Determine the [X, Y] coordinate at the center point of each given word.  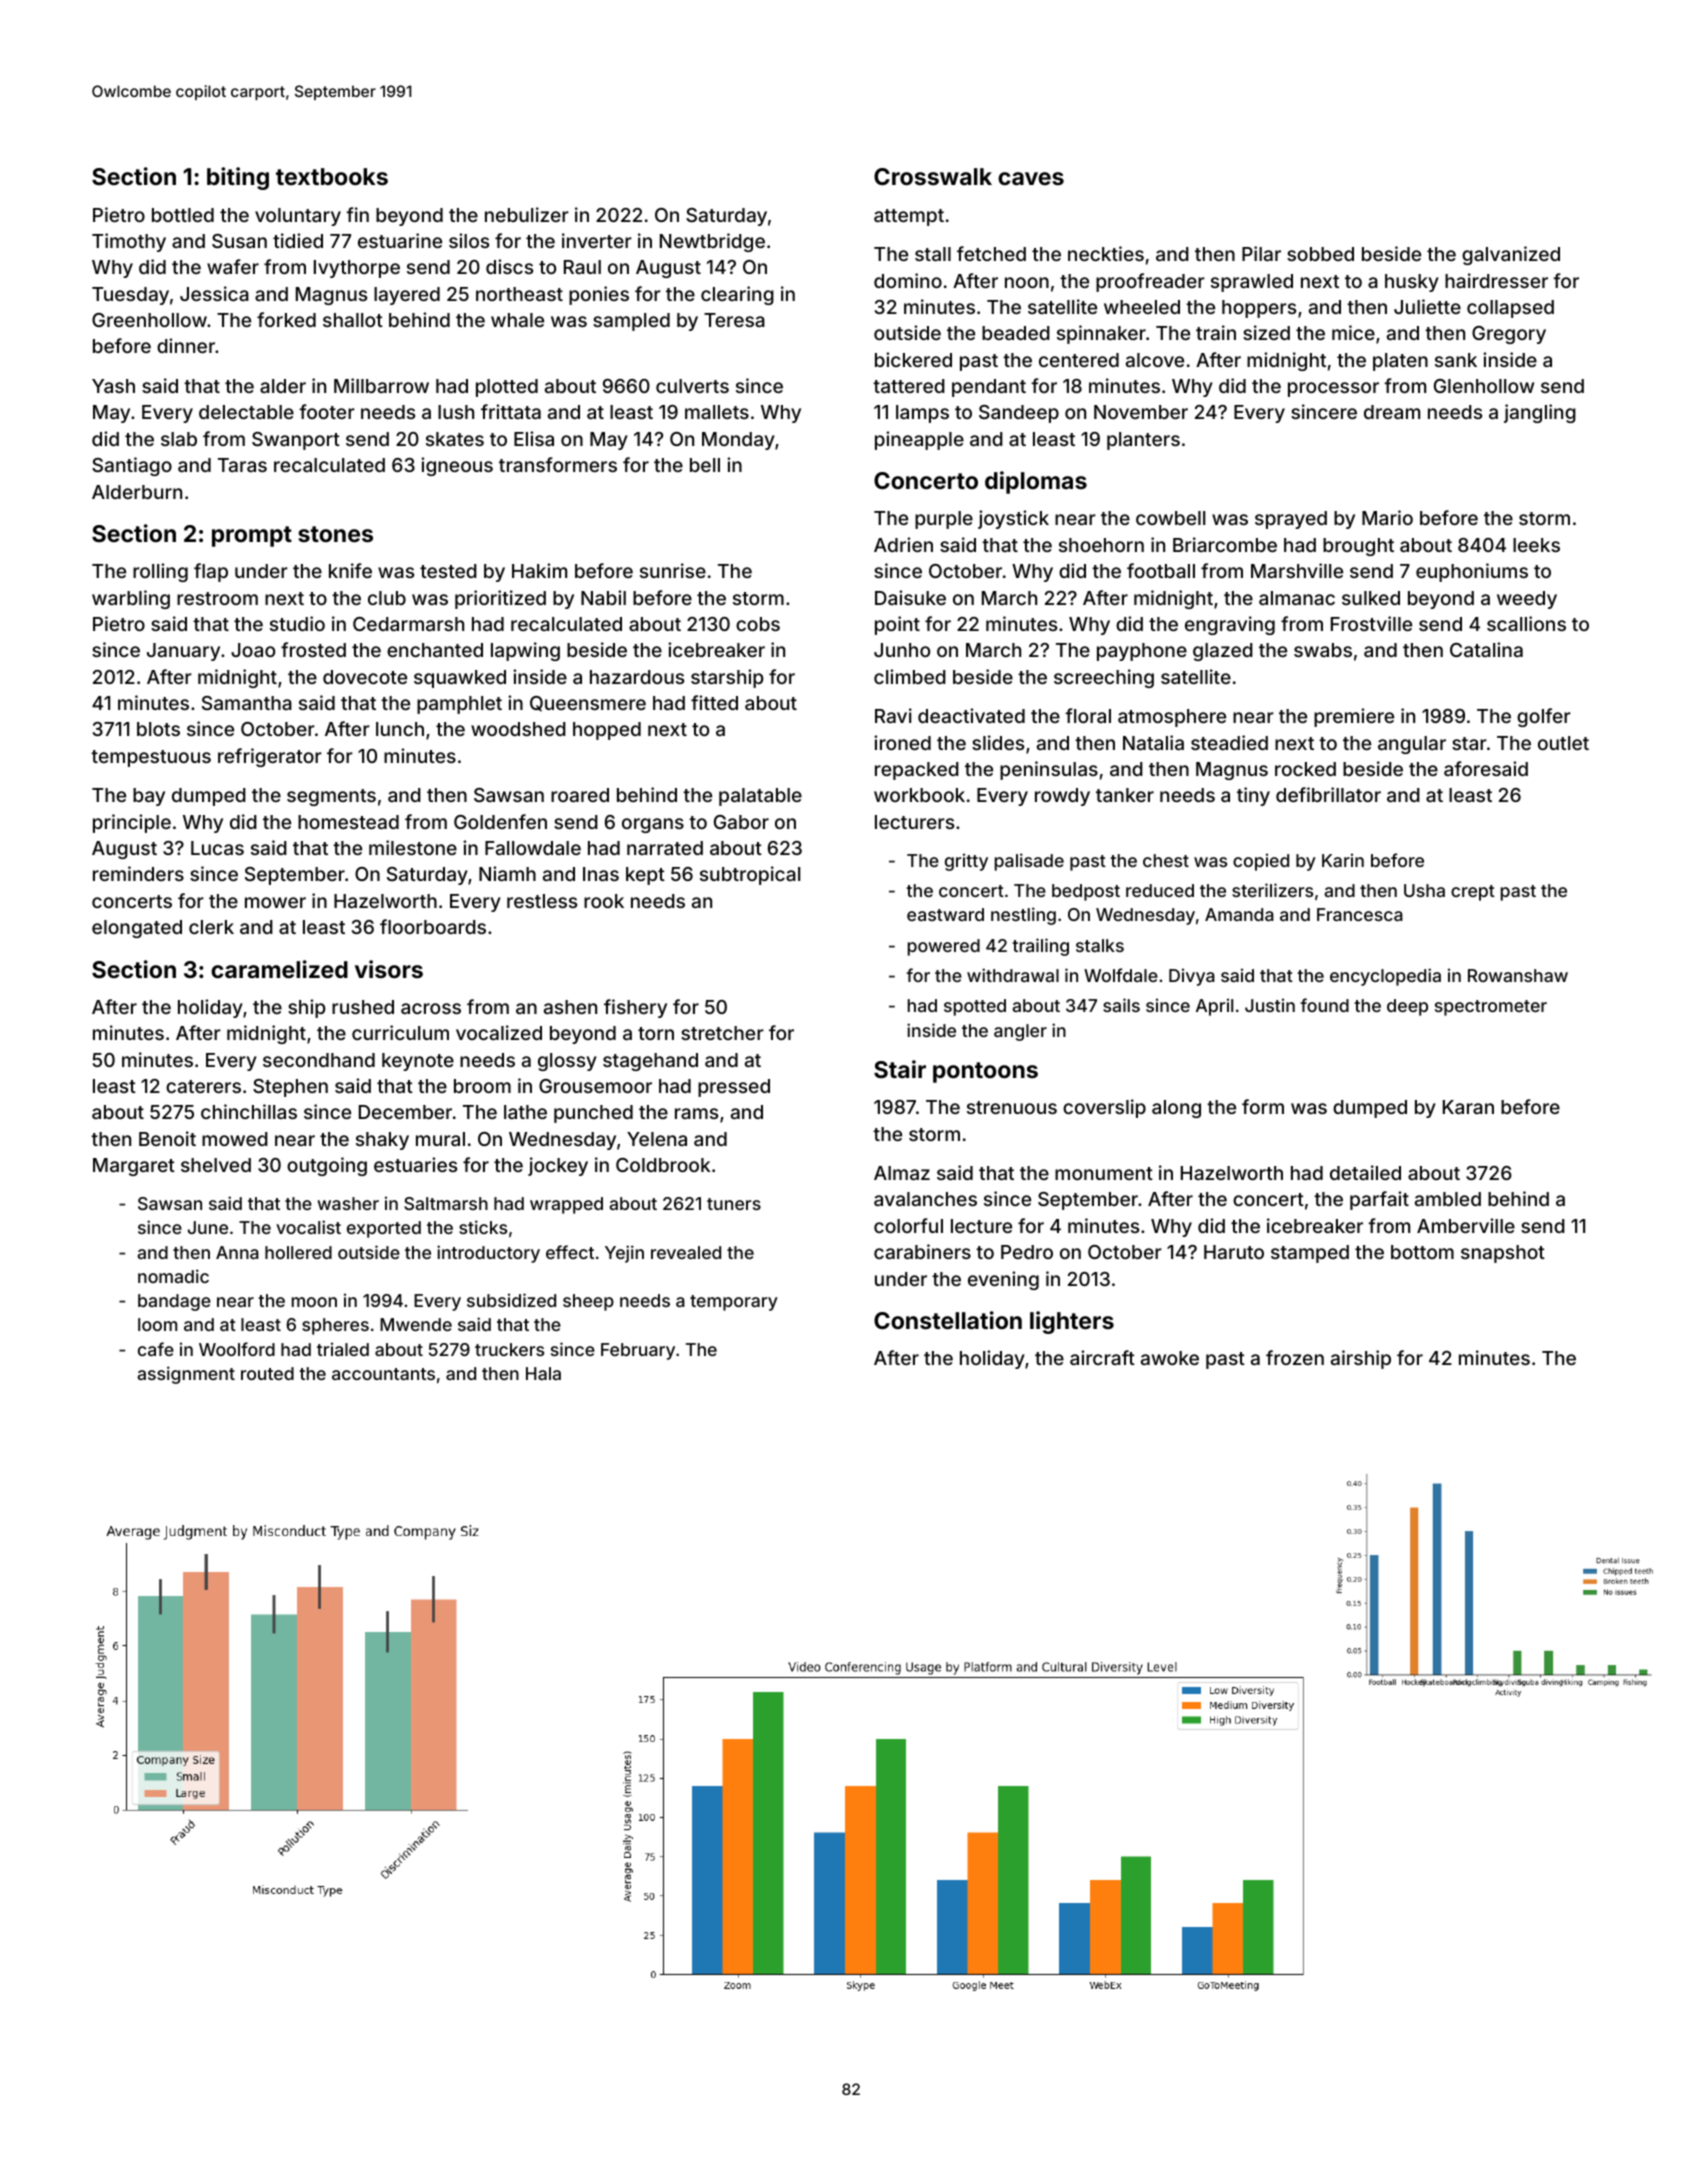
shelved [216, 1165]
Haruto [1234, 1252]
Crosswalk [933, 176]
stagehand [650, 1062]
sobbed [1320, 254]
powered [944, 947]
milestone [413, 847]
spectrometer [1491, 1008]
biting [238, 178]
